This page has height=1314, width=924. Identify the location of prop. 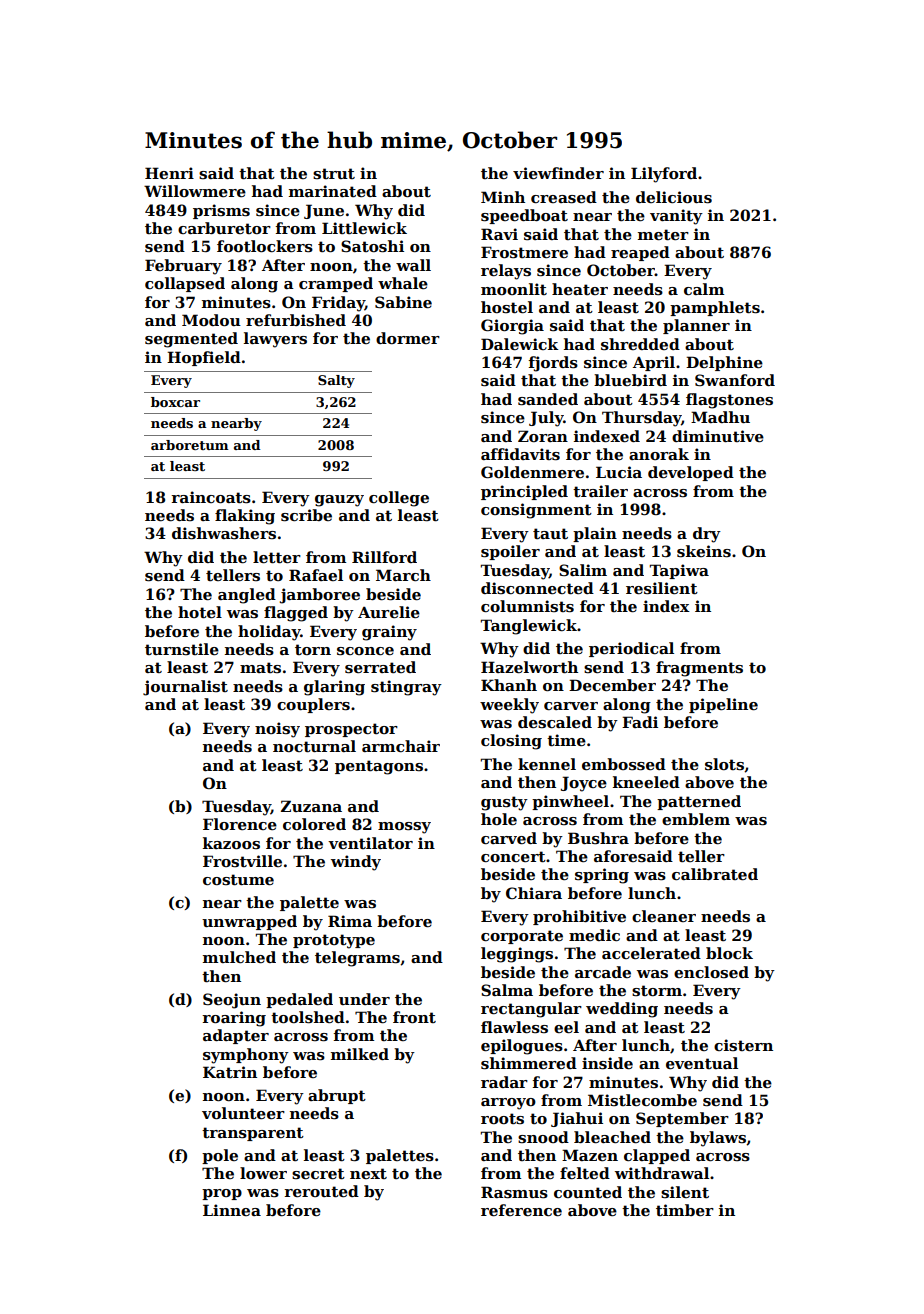
(222, 1194).
